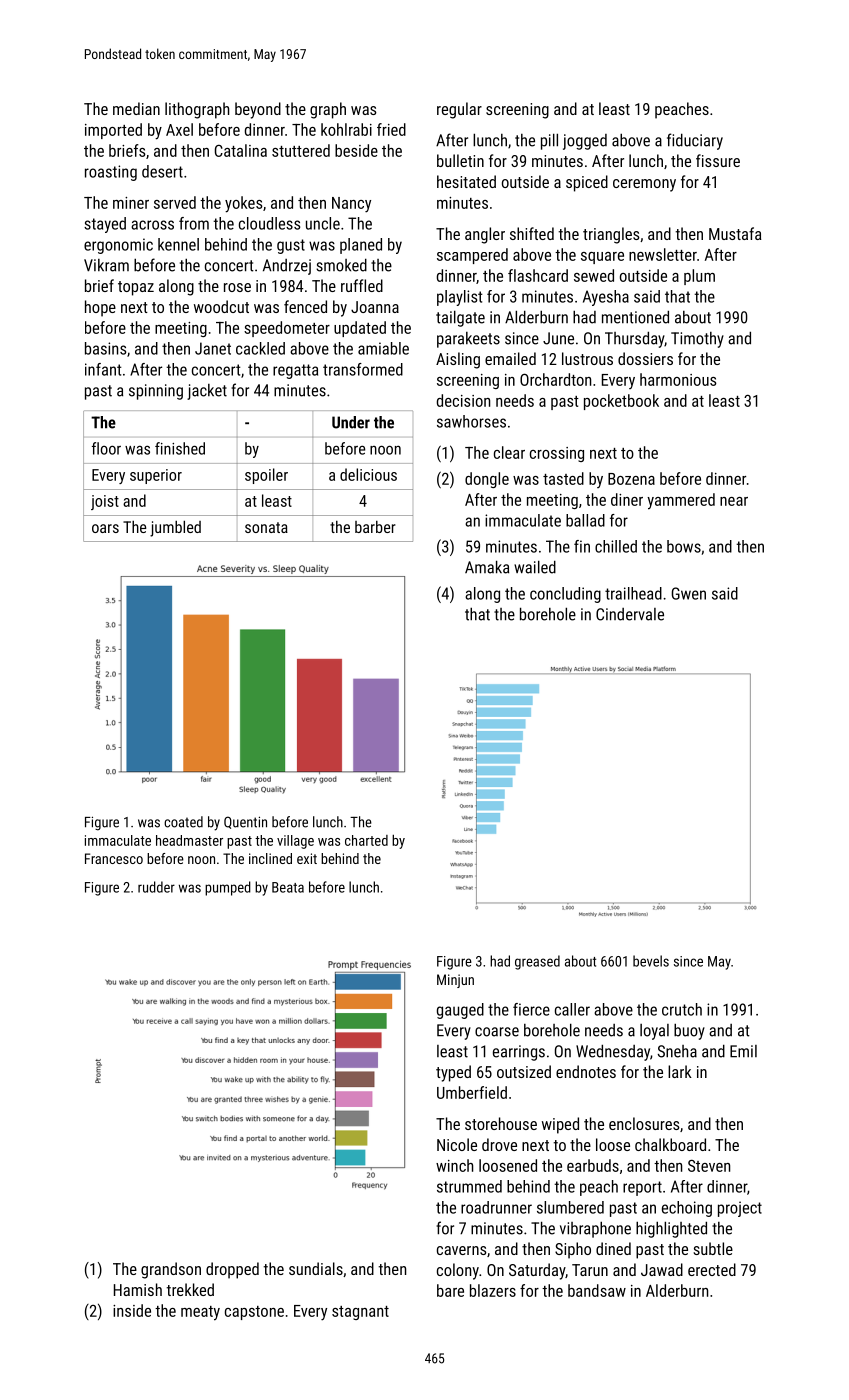 The height and width of the document is (1400, 849). I want to click on wiped, so click(560, 1125).
